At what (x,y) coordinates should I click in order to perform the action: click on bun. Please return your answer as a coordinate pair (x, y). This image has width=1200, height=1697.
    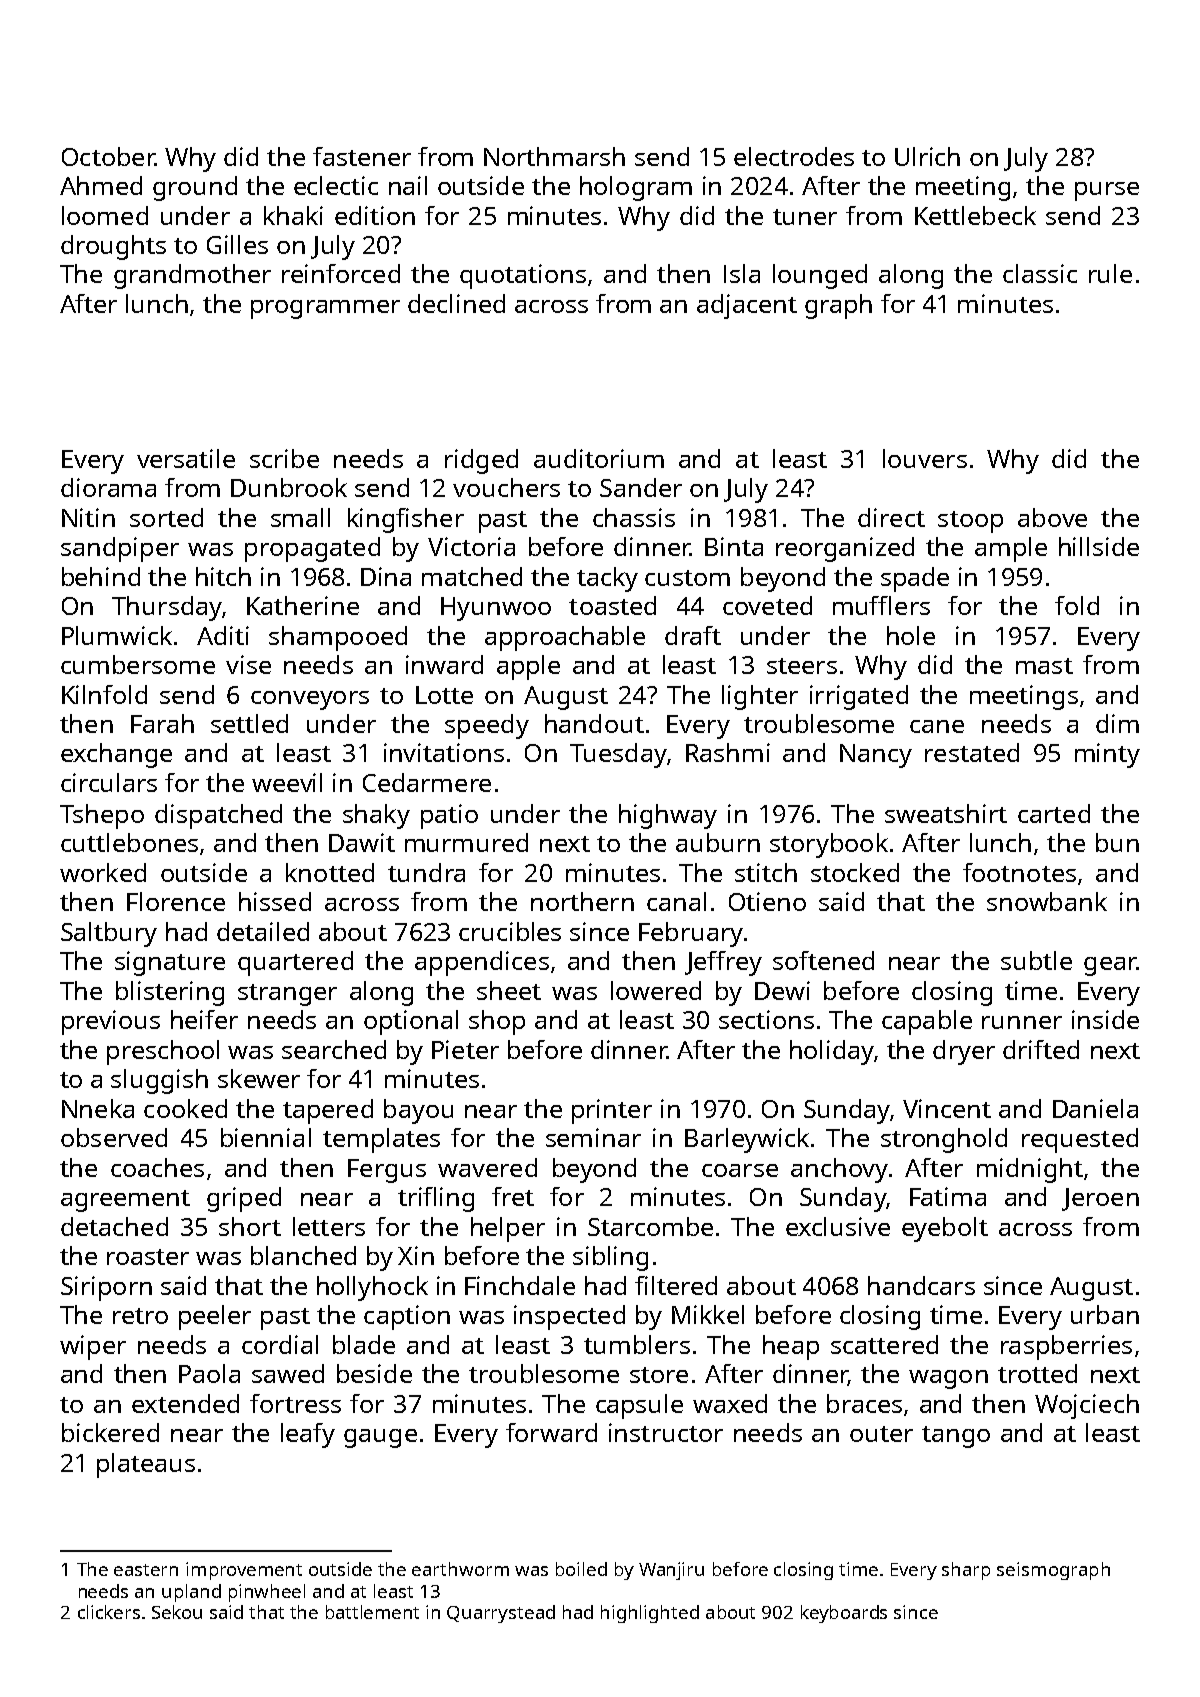
    Looking at the image, I should click on (1117, 842).
